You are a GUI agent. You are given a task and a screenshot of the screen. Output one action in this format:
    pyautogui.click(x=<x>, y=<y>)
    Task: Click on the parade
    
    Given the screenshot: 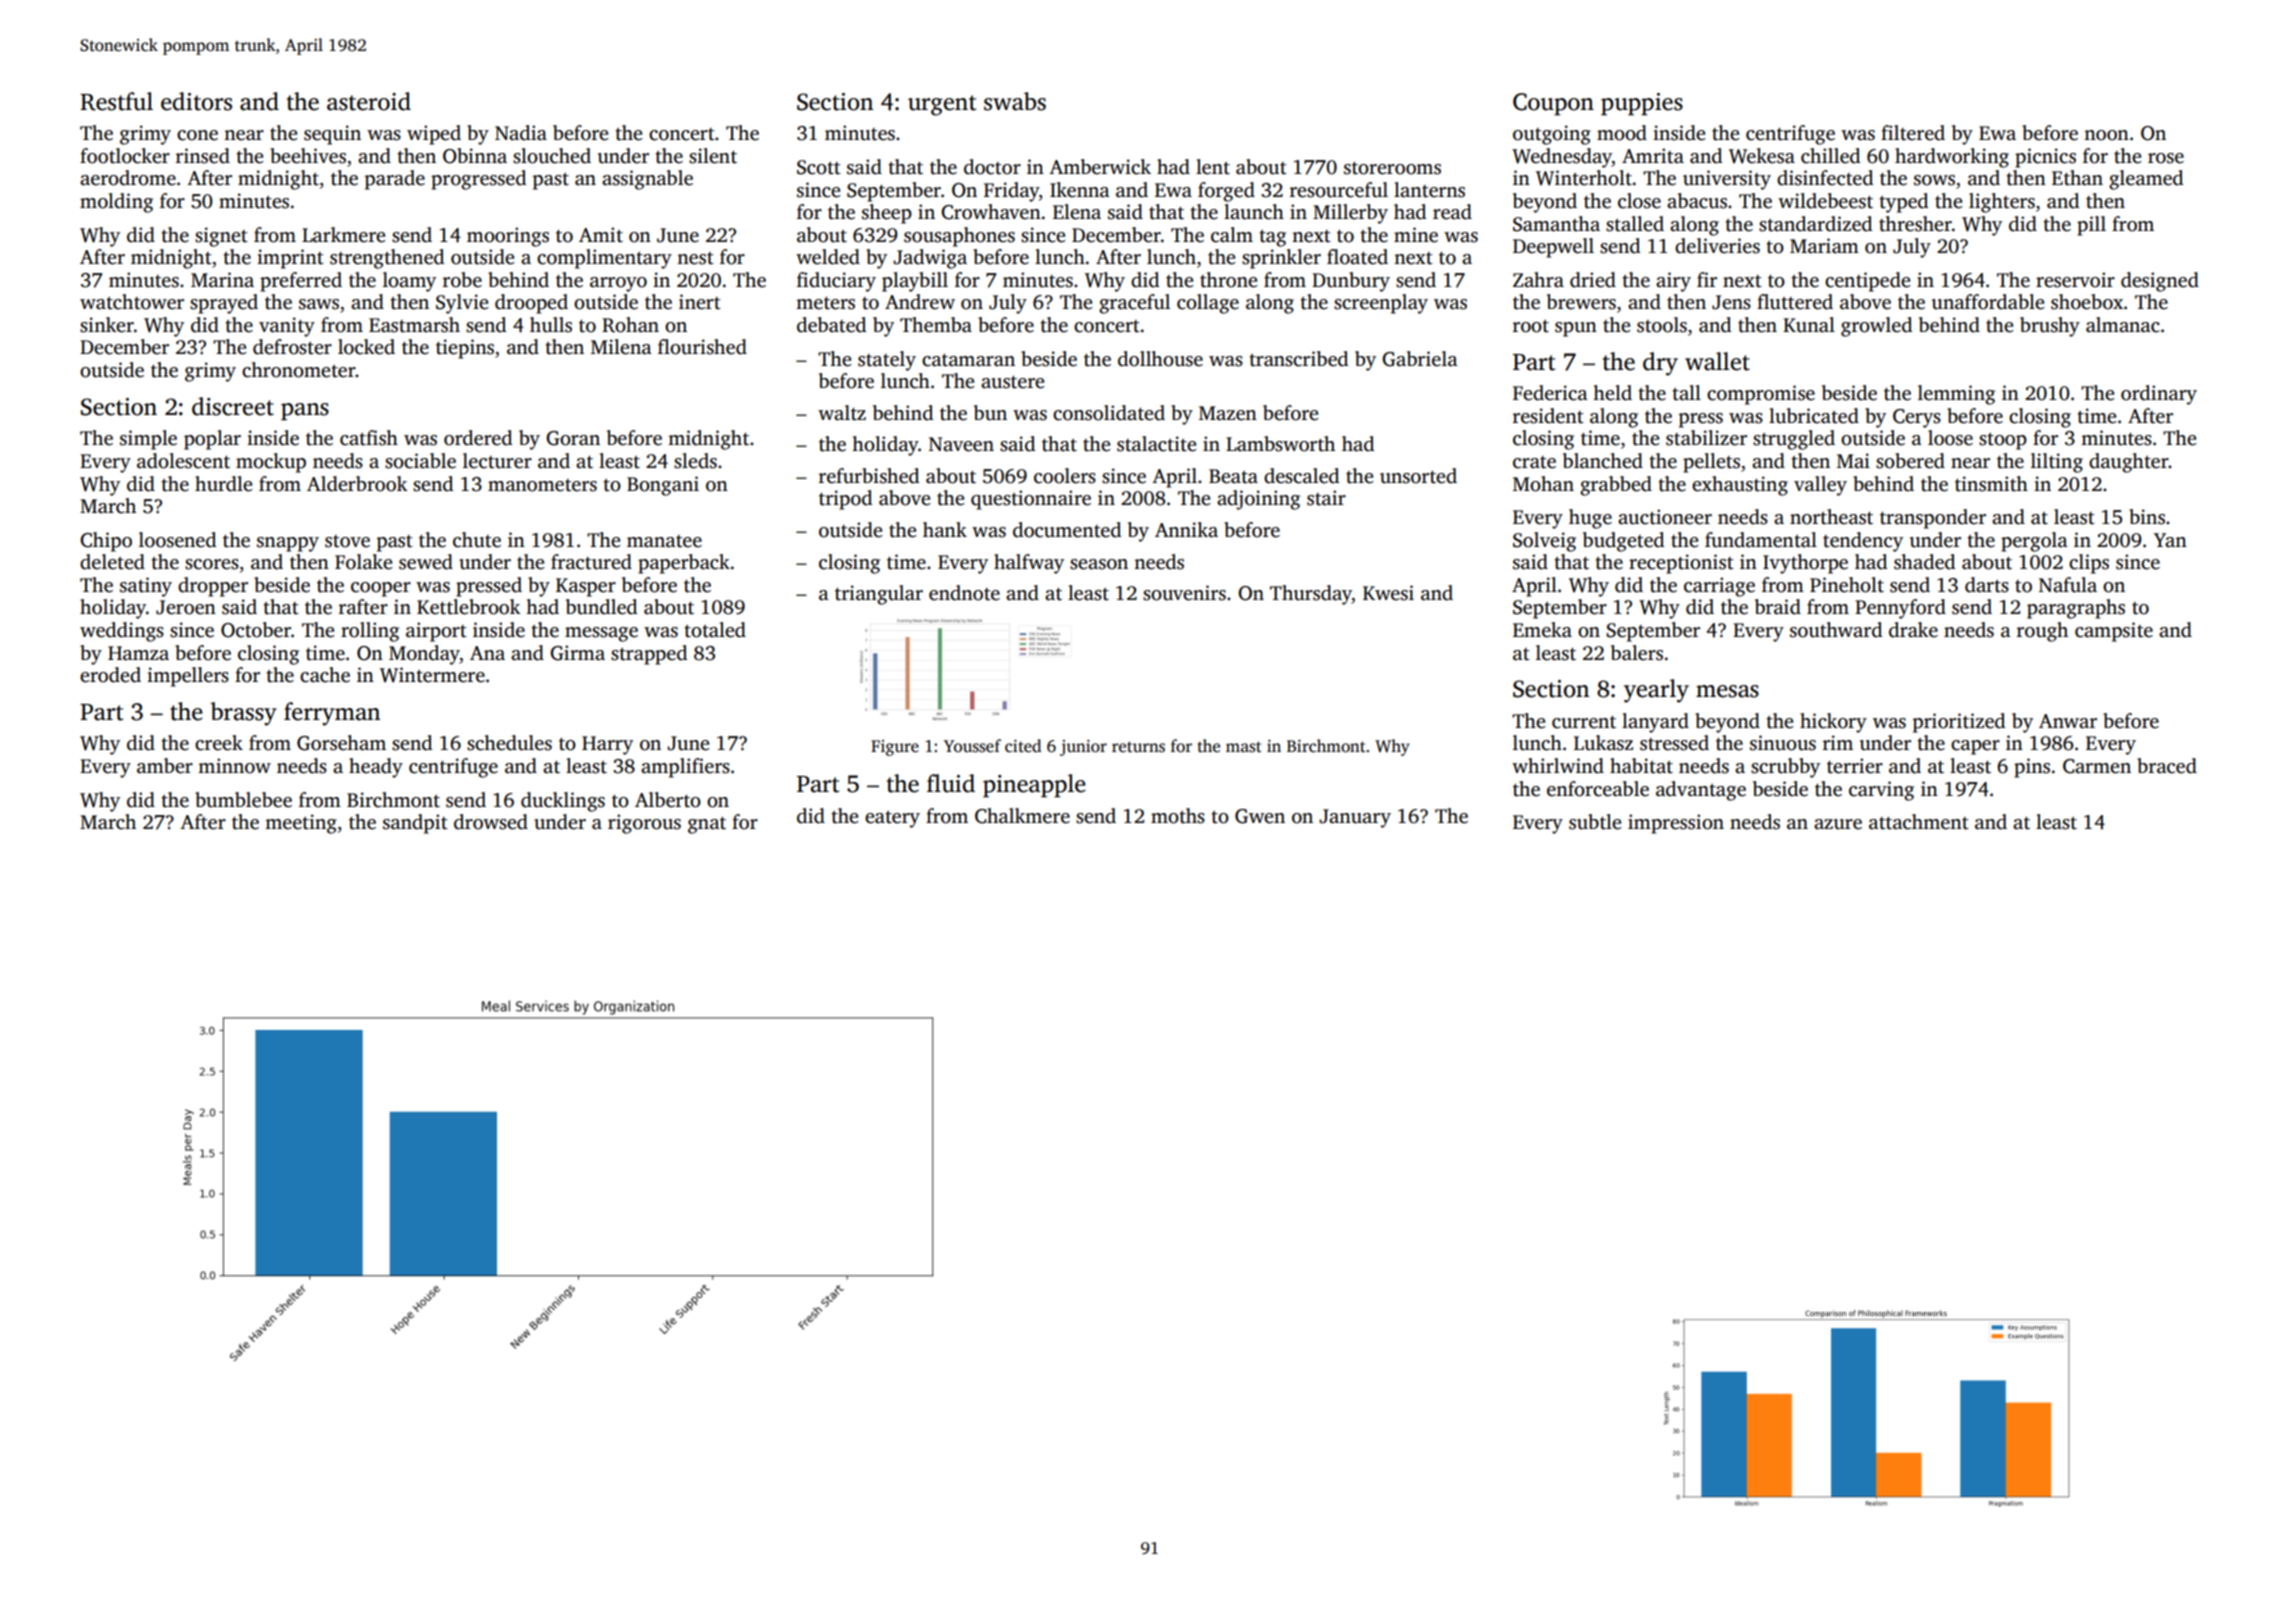 What is the action you would take?
    pyautogui.click(x=395, y=180)
